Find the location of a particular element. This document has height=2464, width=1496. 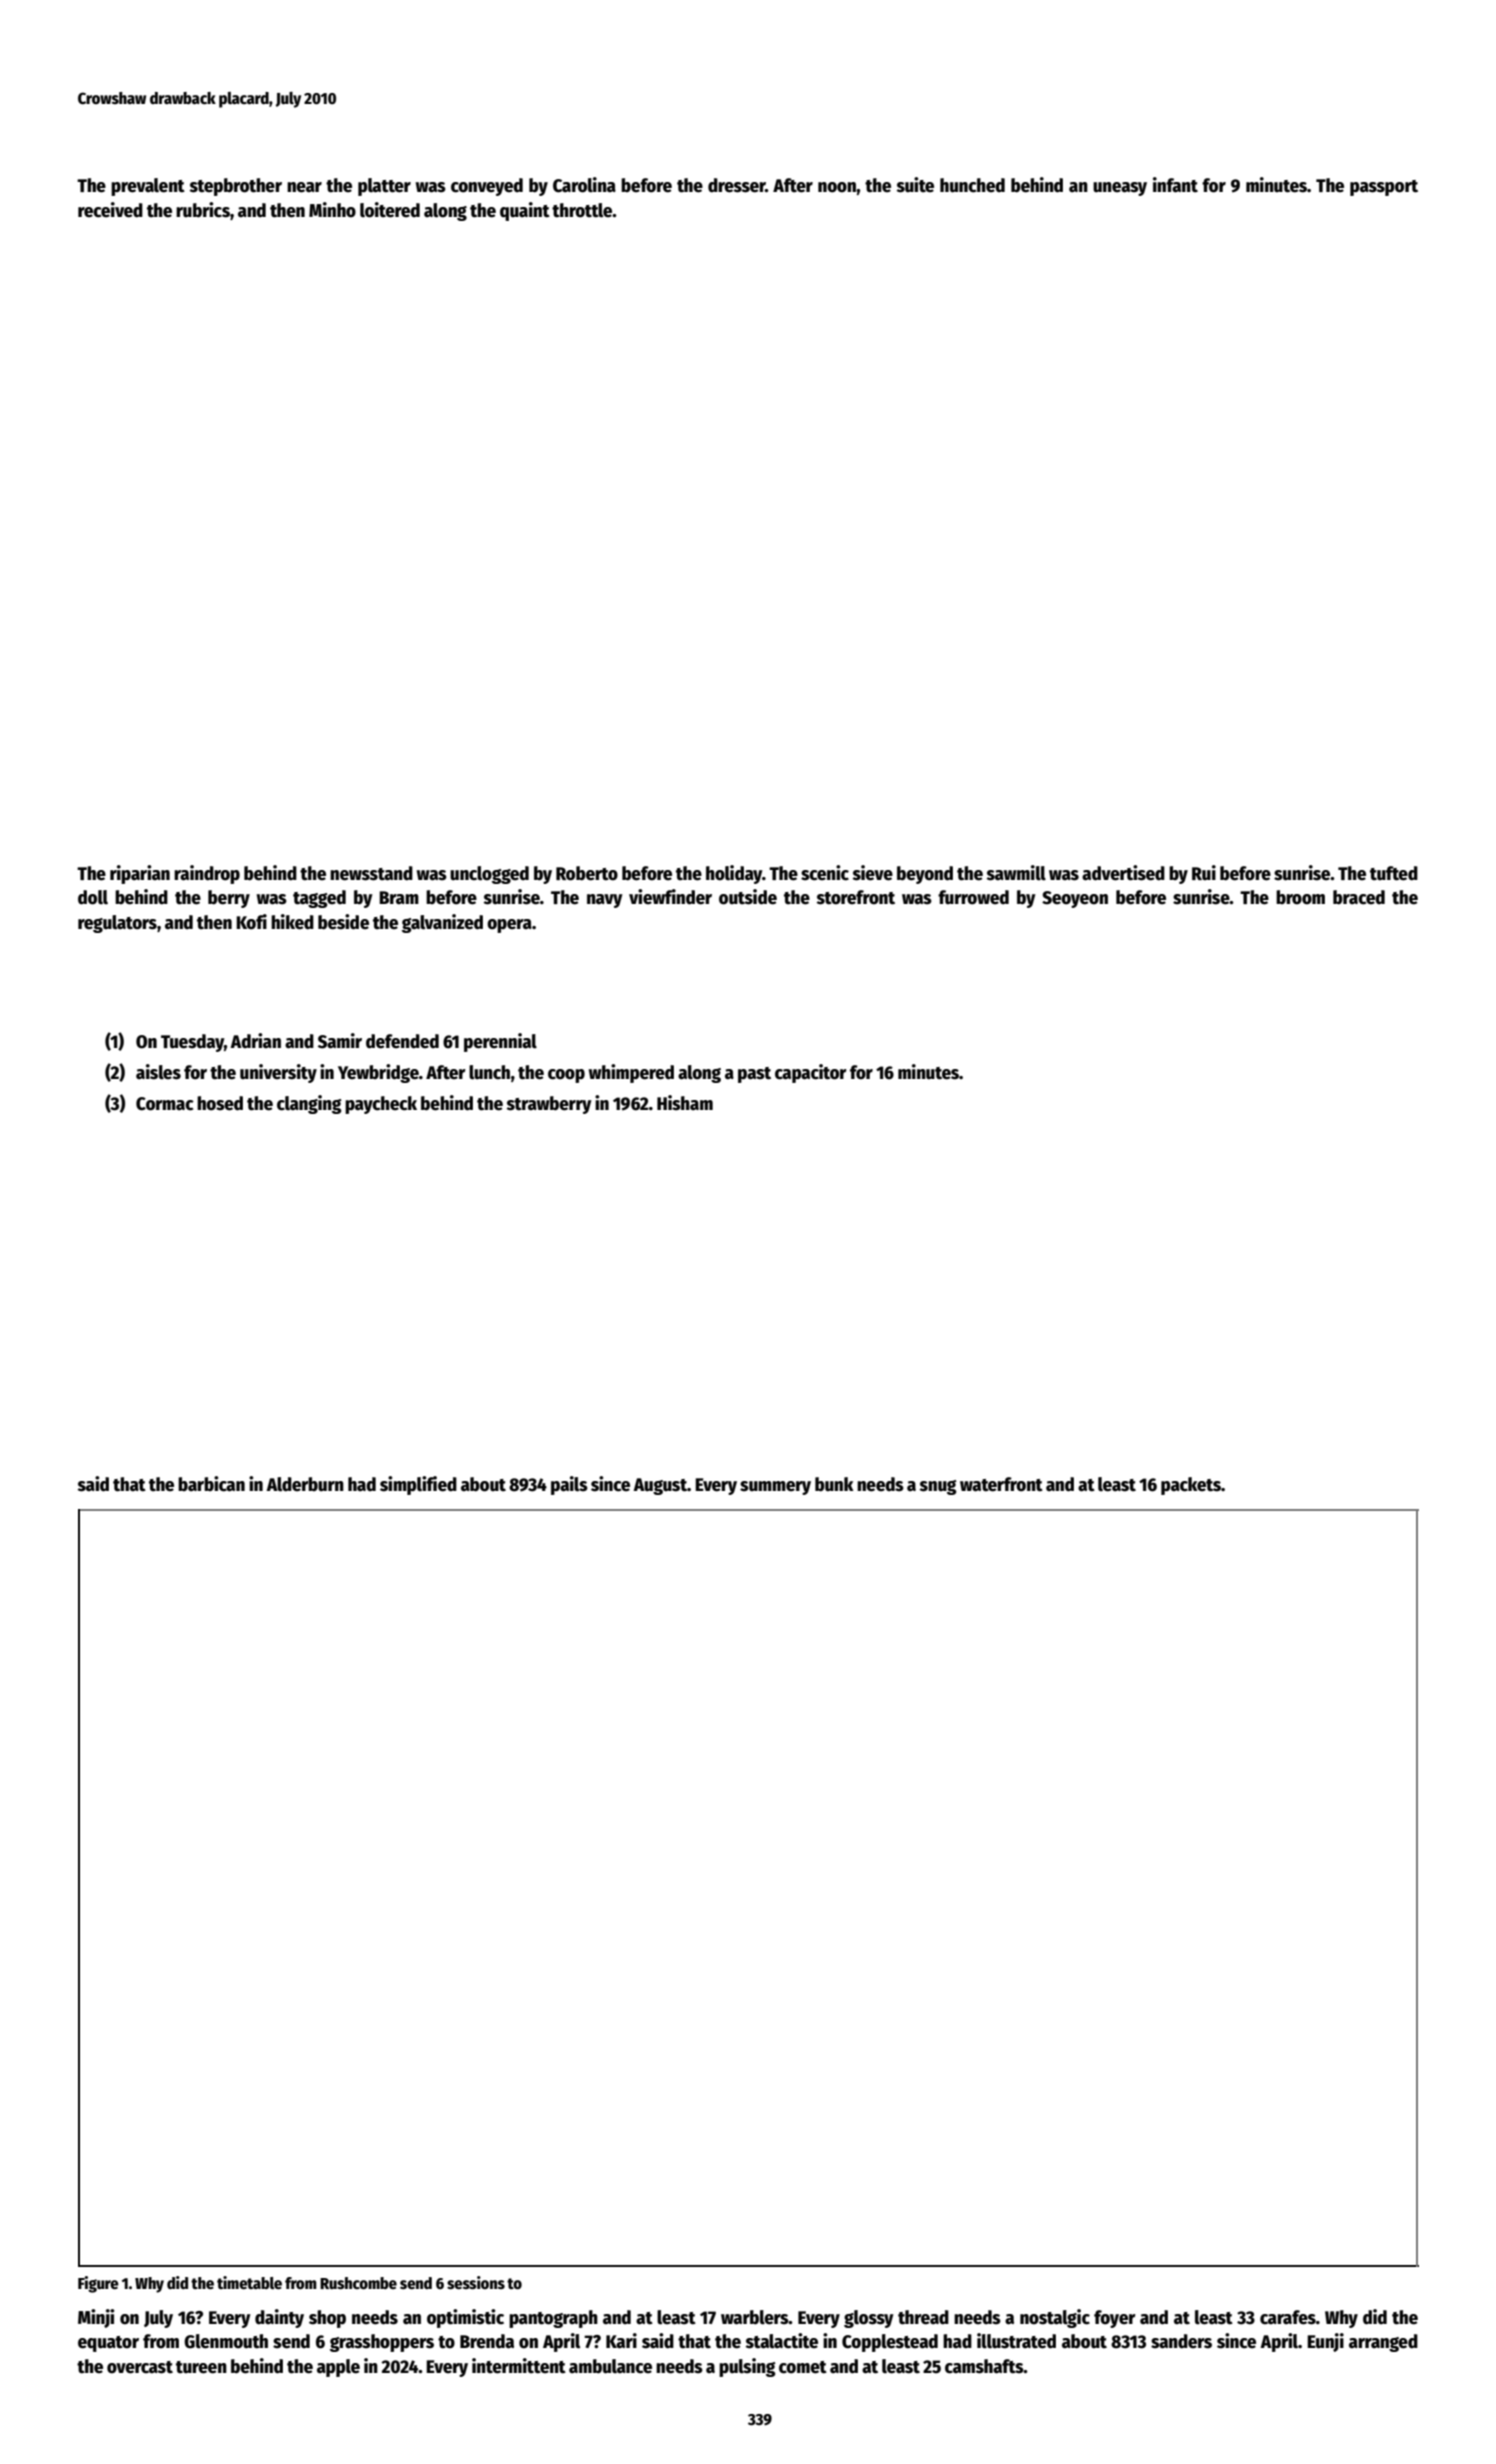

received is located at coordinates (110, 210).
